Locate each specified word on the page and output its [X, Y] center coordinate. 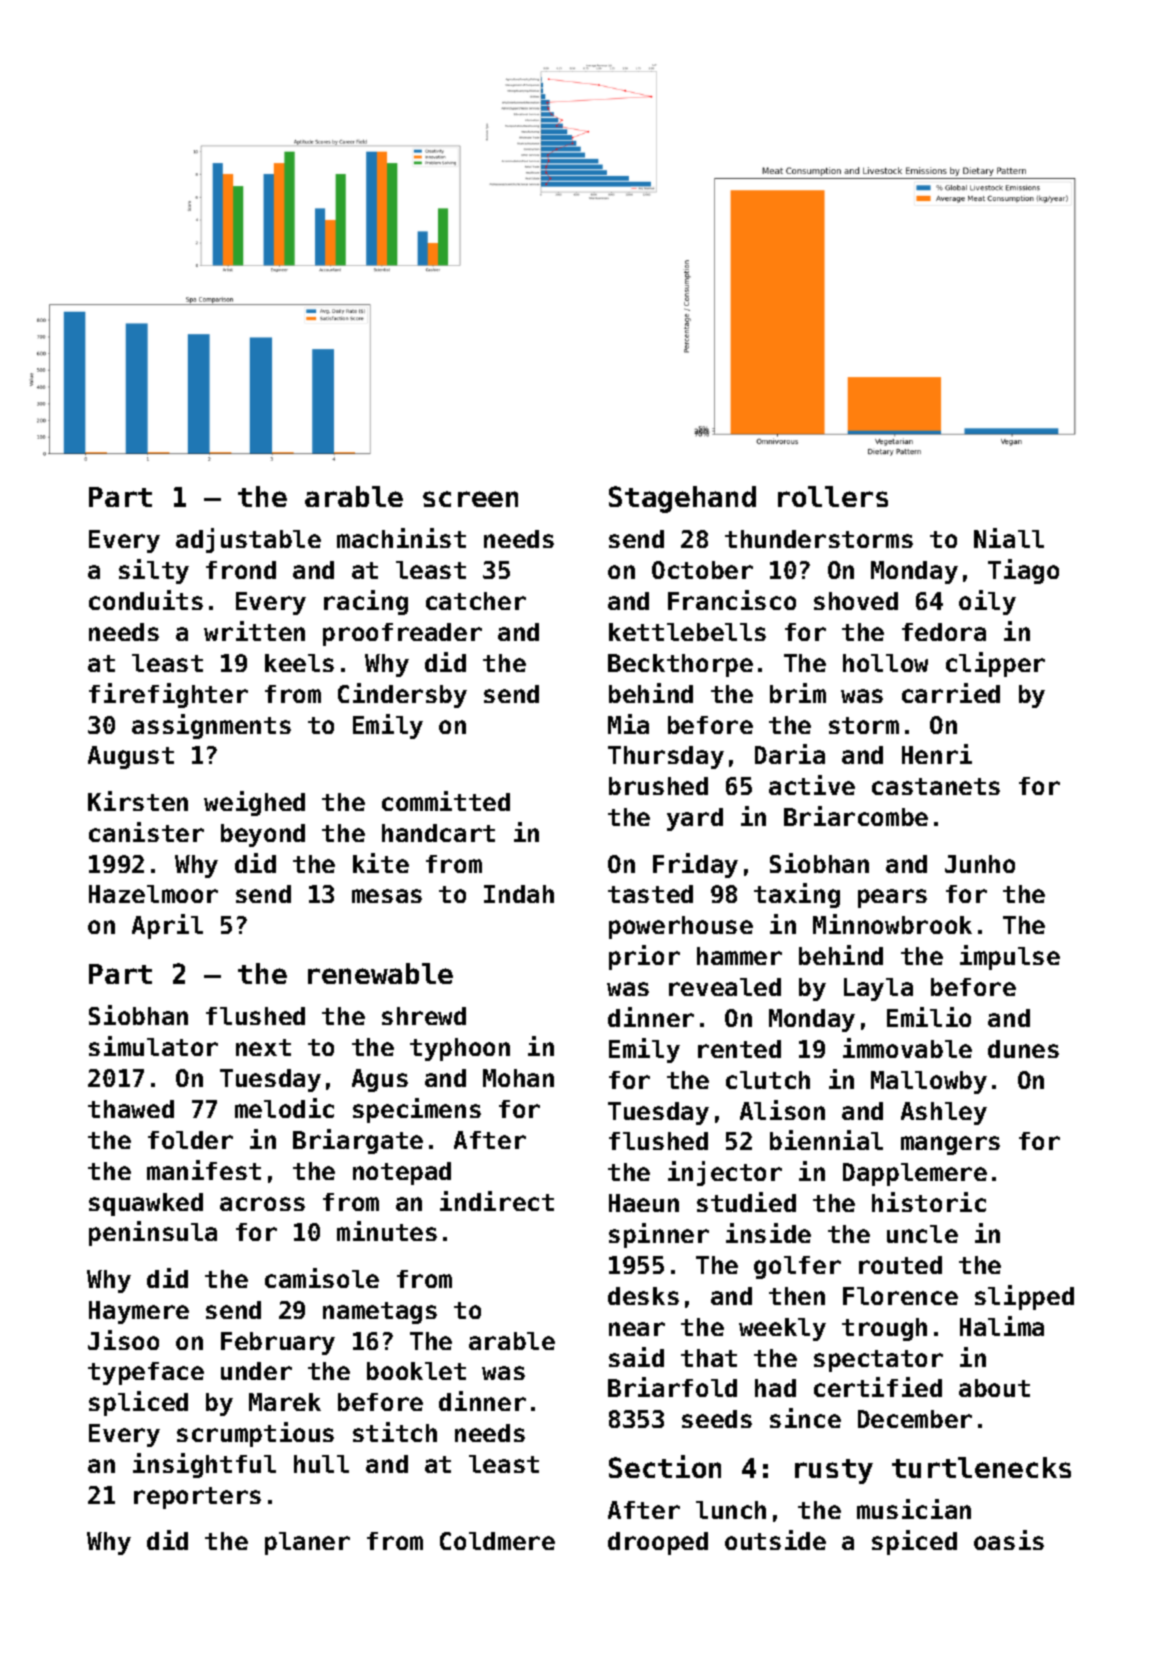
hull [321, 1464]
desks [643, 1296]
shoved [856, 601]
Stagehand [682, 499]
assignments [211, 726]
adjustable [248, 540]
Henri [937, 754]
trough [884, 1329]
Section [665, 1466]
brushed [658, 786]
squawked [146, 1204]
